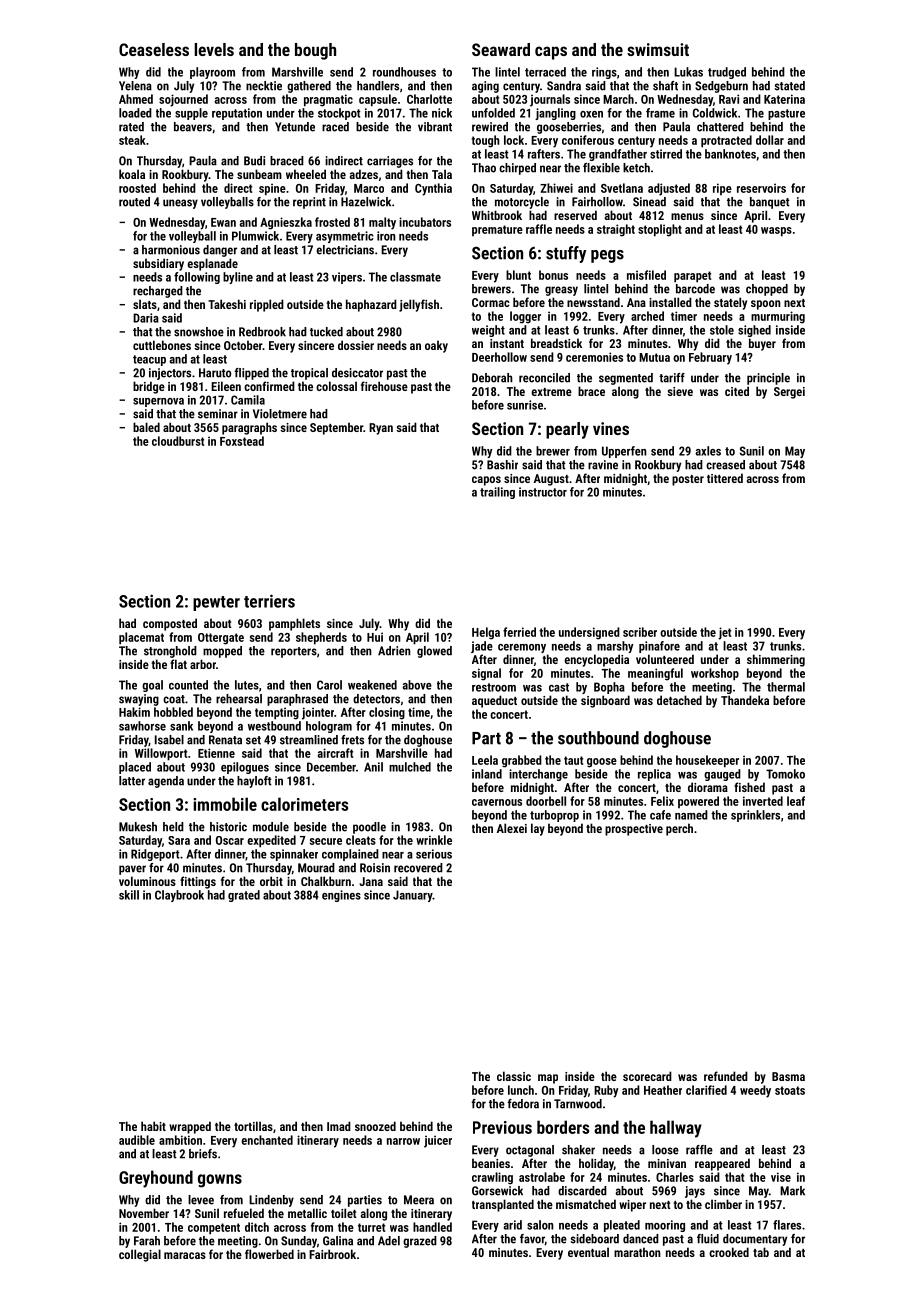 The image size is (924, 1308). I want to click on juicer, so click(438, 1141).
